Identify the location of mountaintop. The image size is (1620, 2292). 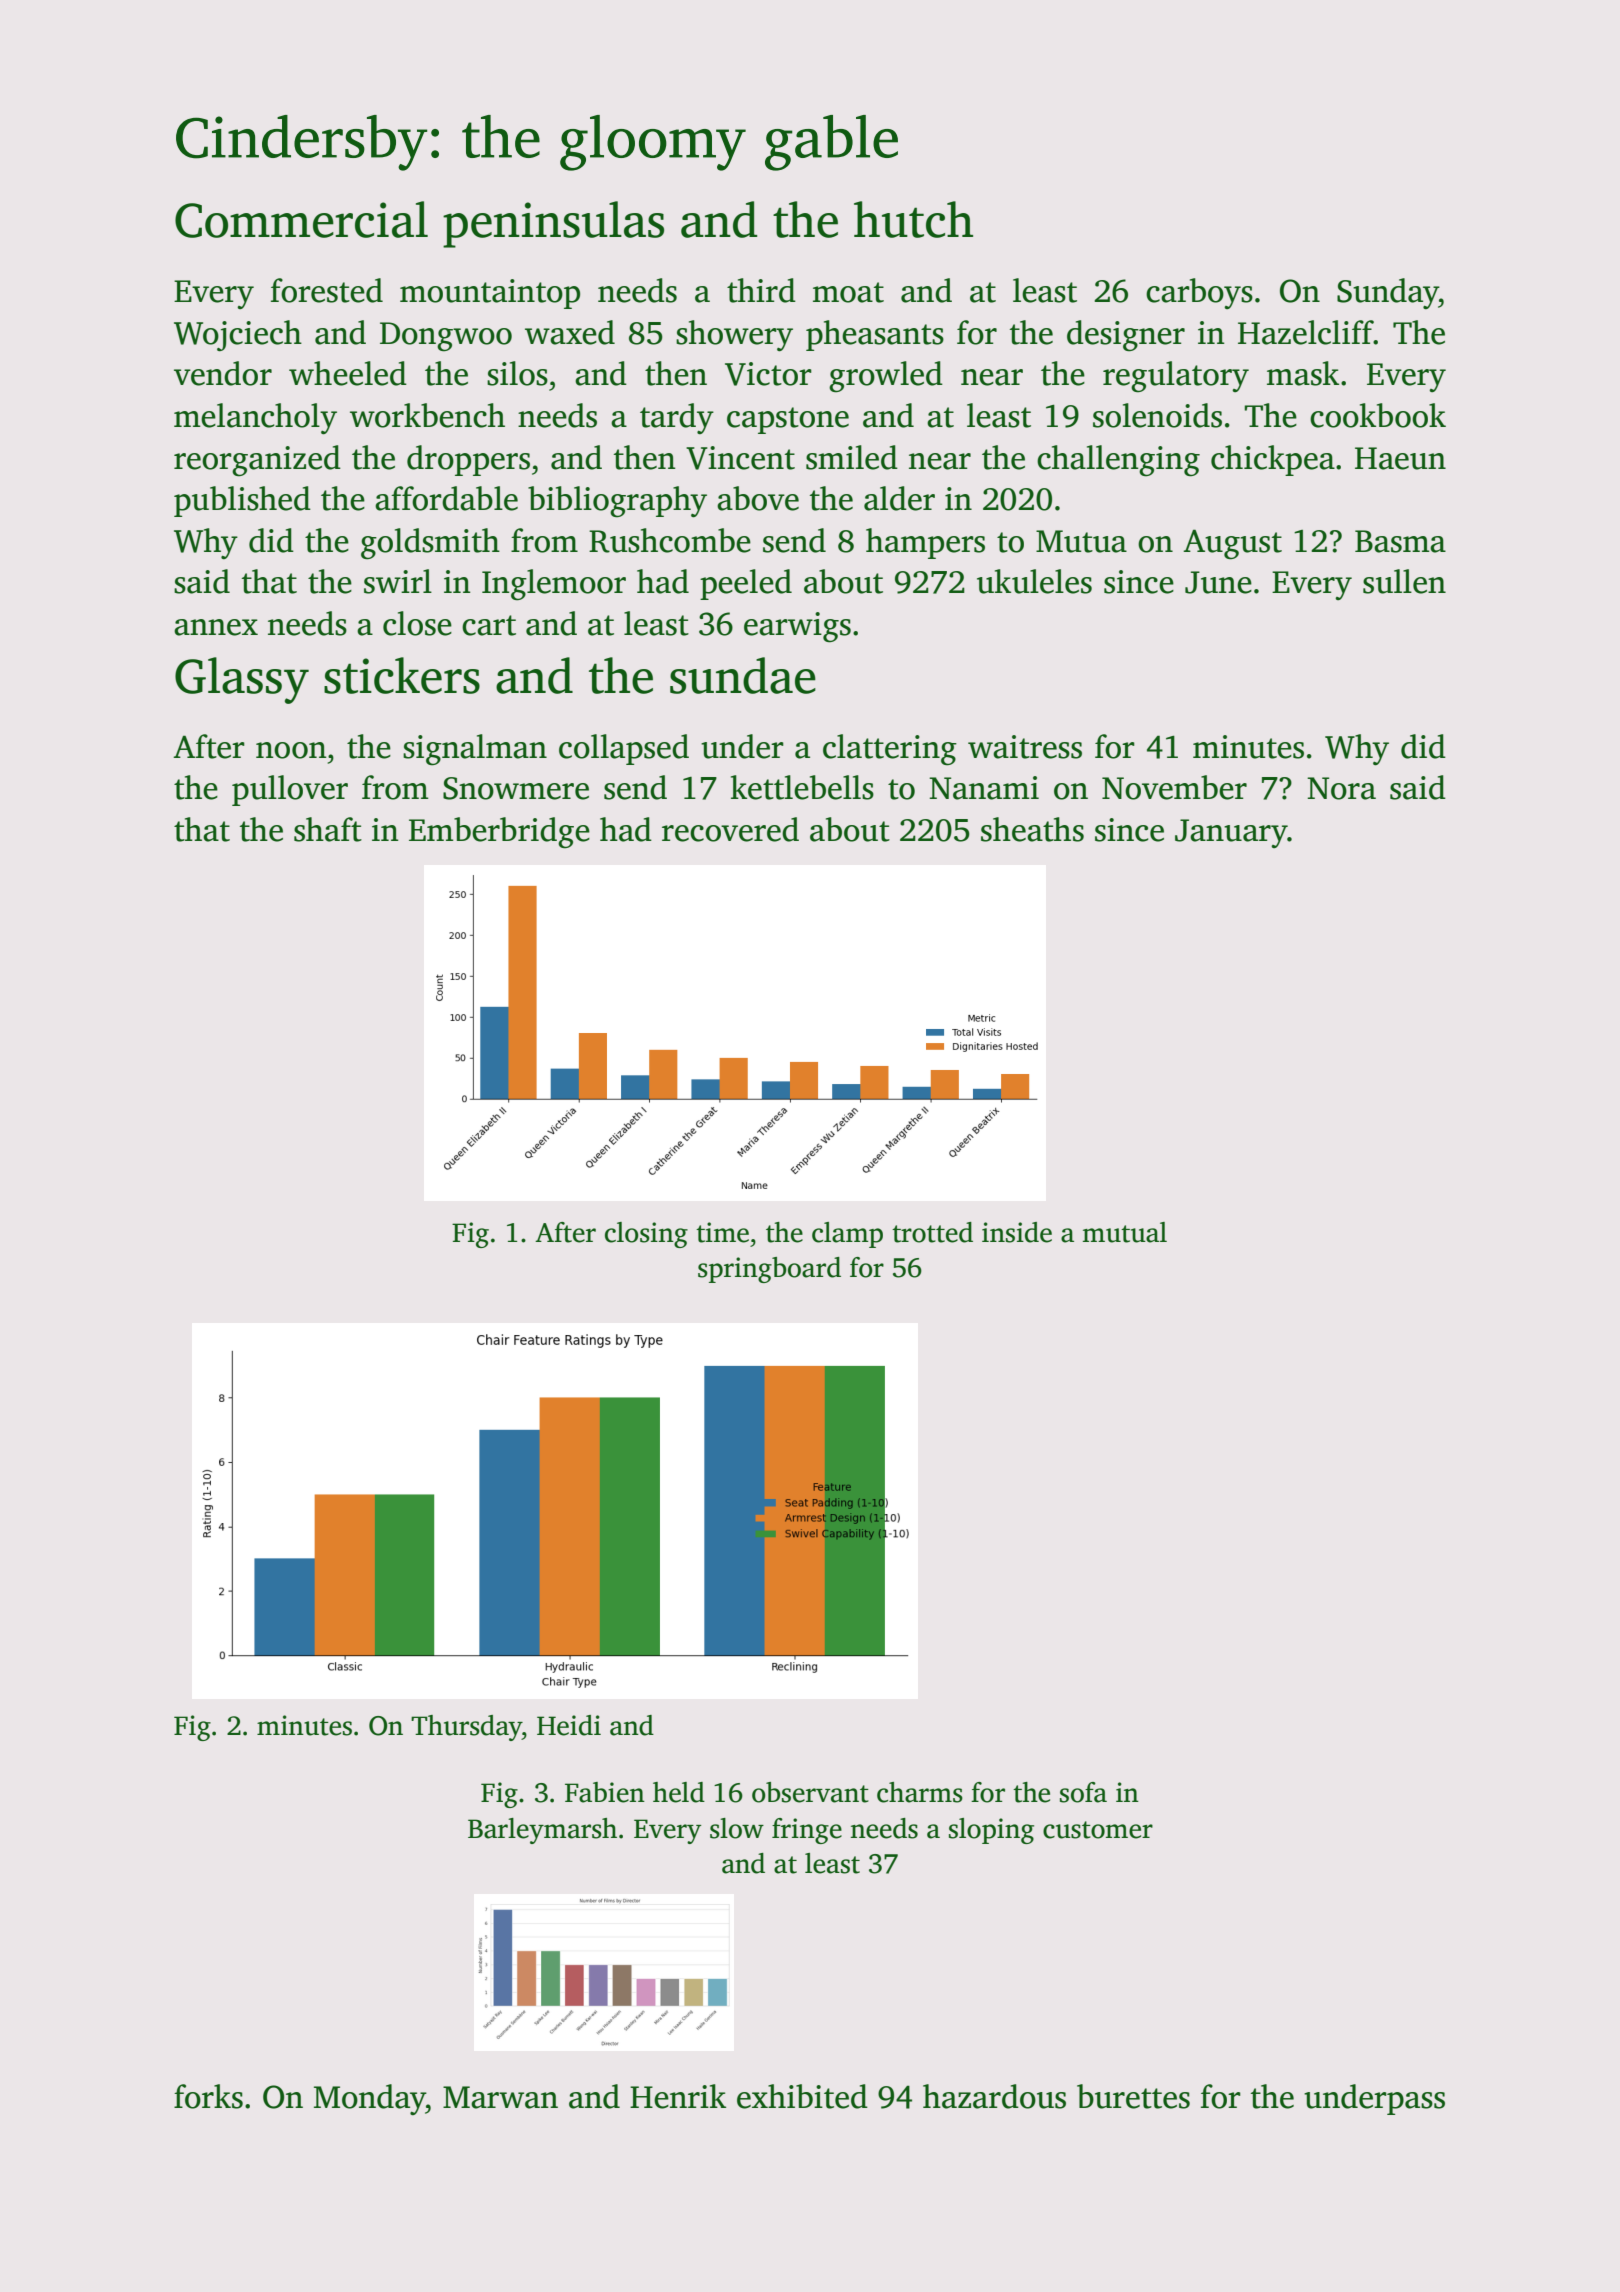
(490, 294).
